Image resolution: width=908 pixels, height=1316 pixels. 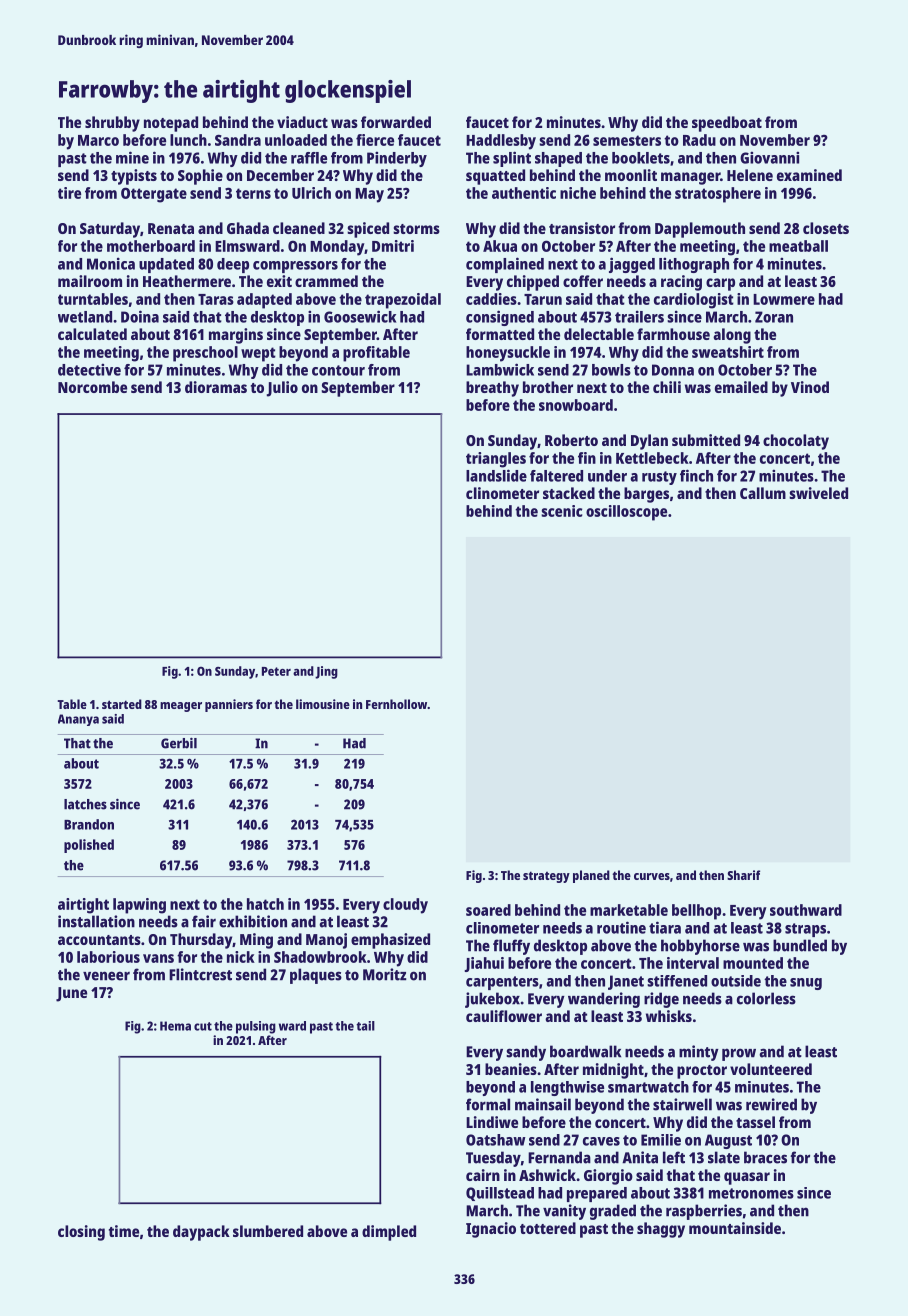 I want to click on chocolaty, so click(x=796, y=442).
